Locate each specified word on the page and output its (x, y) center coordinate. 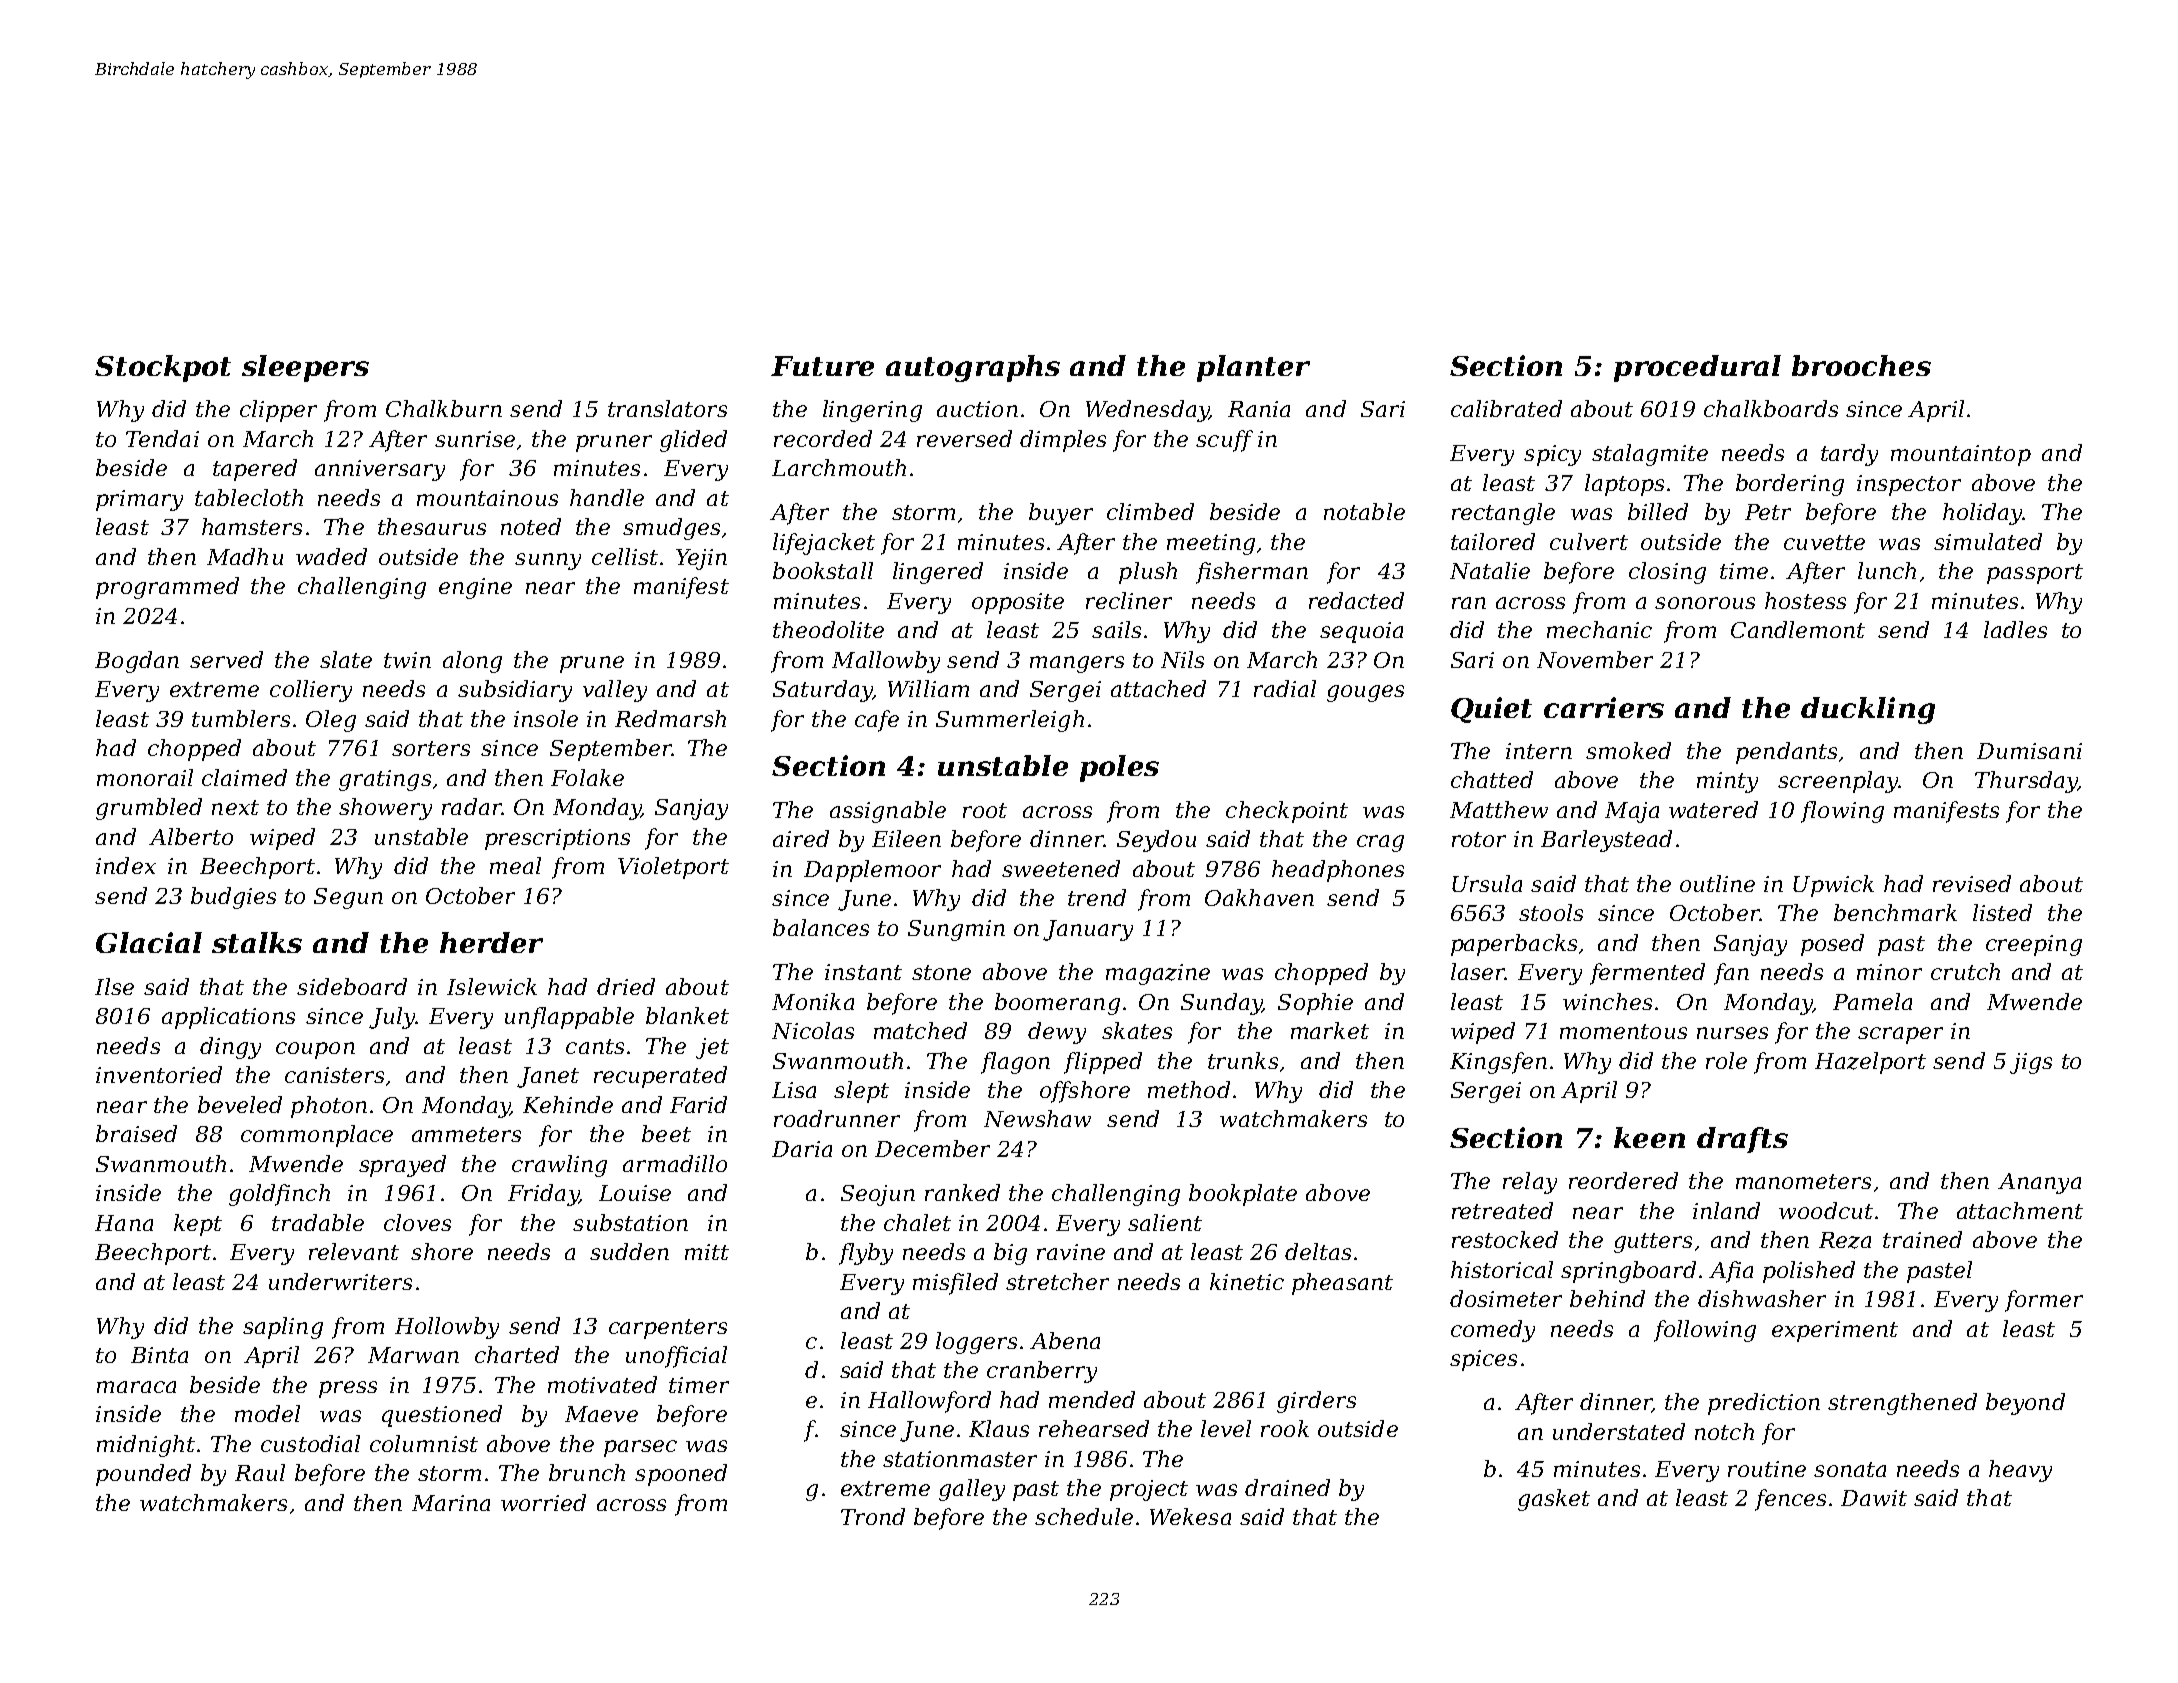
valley (615, 691)
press (348, 1389)
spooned (681, 1475)
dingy (230, 1048)
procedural (1697, 368)
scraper (1900, 1035)
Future (822, 366)
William (928, 688)
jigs (2031, 1063)
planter (1253, 368)
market (1330, 1030)
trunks (1243, 1060)
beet (666, 1133)
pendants (1786, 753)
